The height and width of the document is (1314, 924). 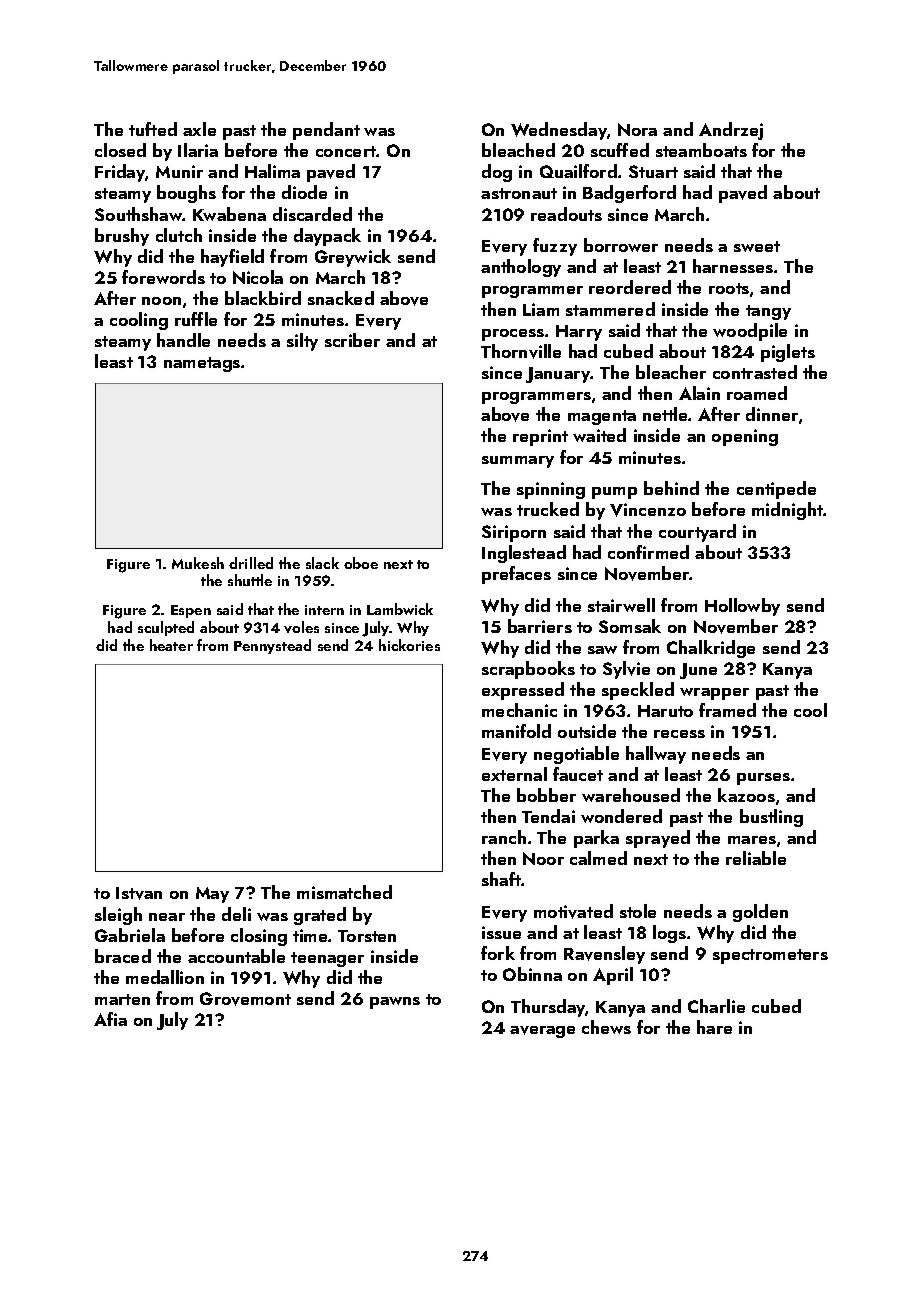 What do you see at coordinates (514, 774) in the document?
I see `external` at bounding box center [514, 774].
